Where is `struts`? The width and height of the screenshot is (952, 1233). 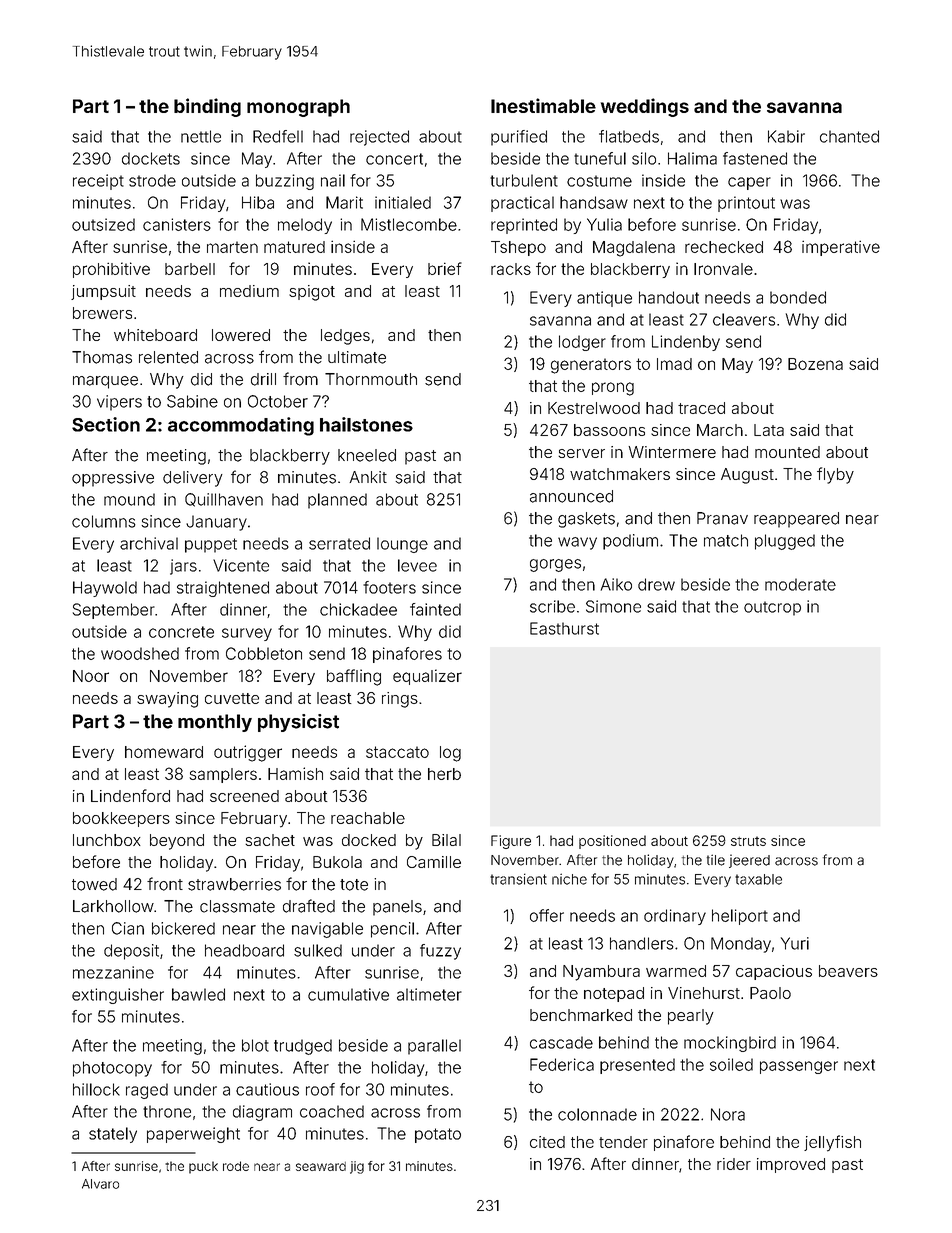
struts is located at coordinates (748, 841).
